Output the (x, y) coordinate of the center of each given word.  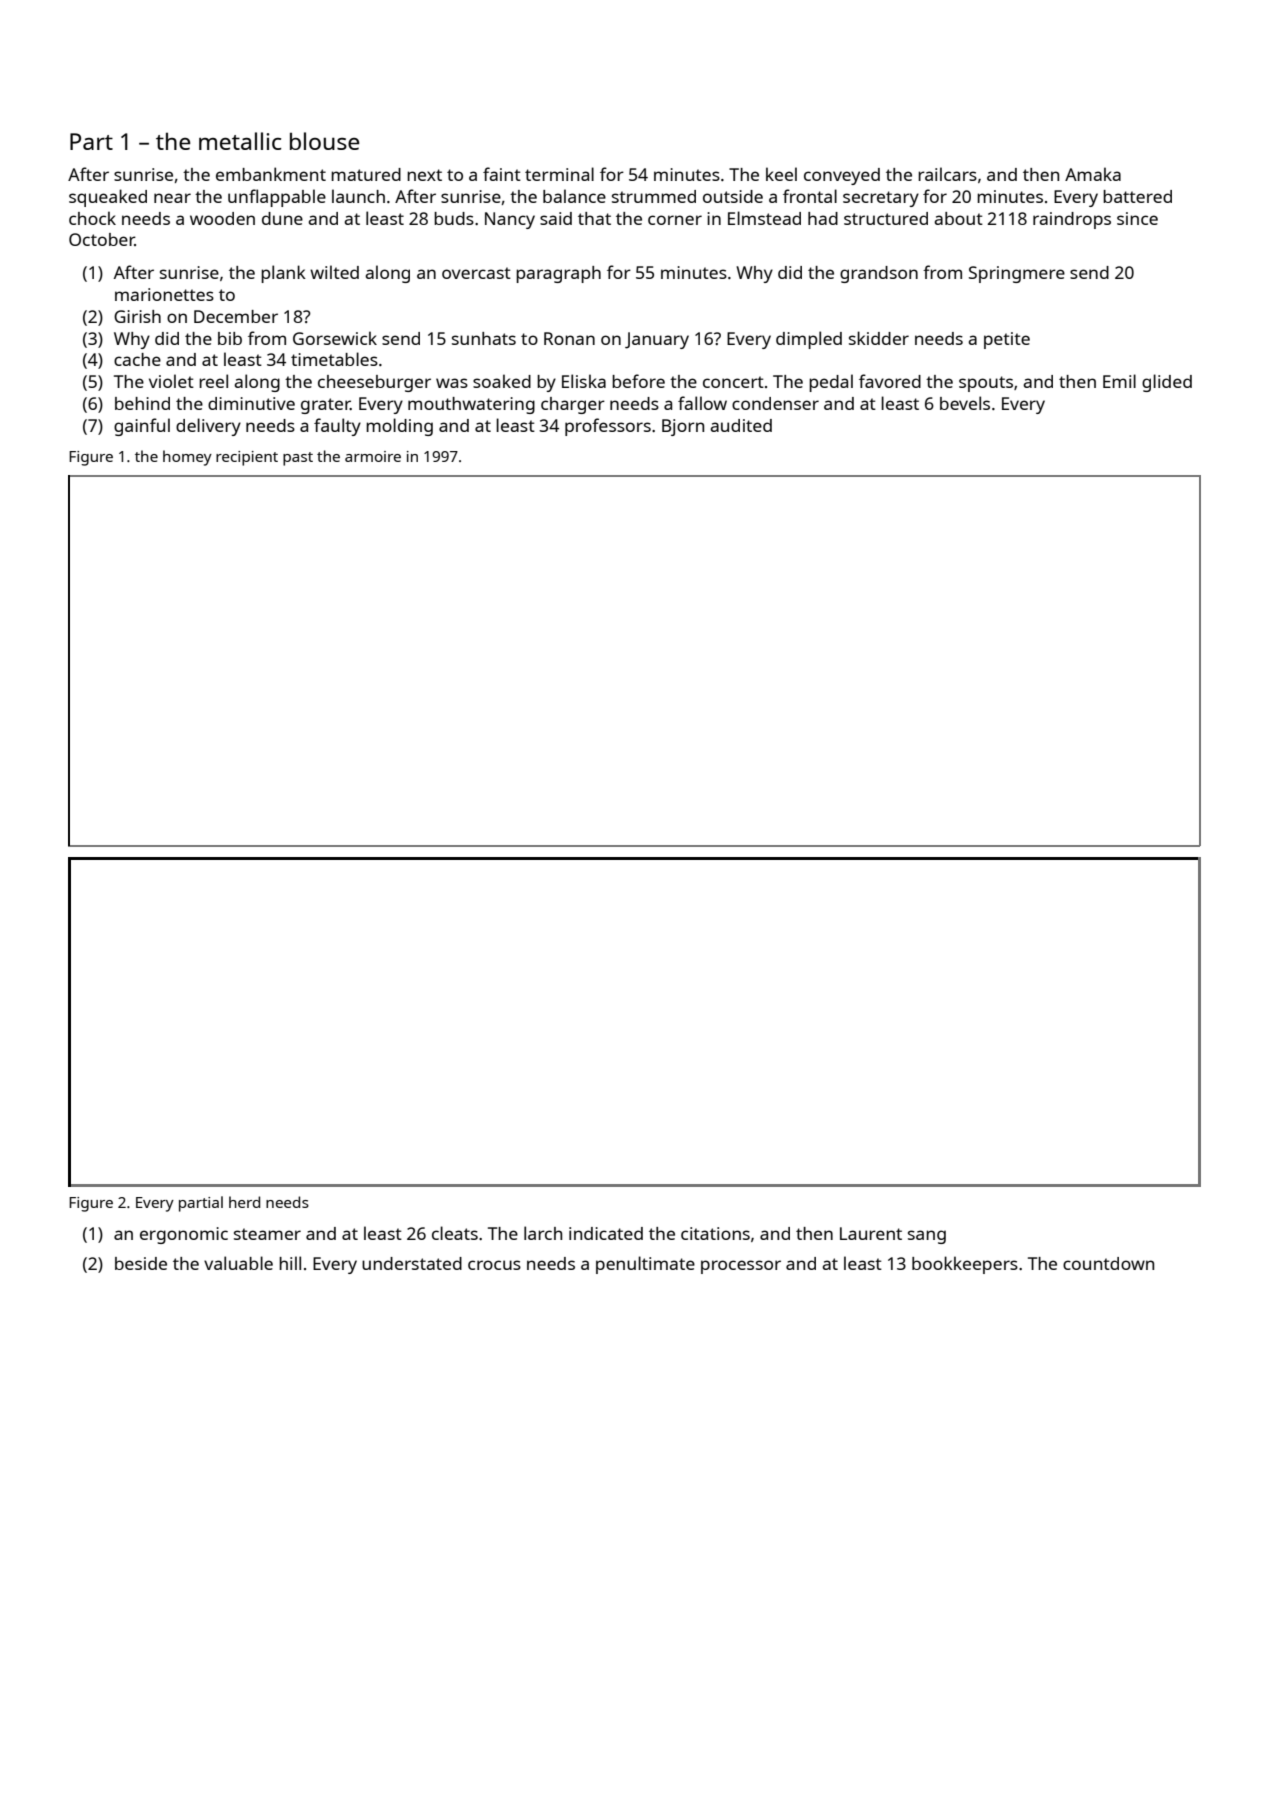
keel (781, 174)
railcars (947, 174)
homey (187, 458)
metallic (240, 141)
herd (244, 1202)
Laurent (871, 1233)
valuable (238, 1263)
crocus (494, 1265)
